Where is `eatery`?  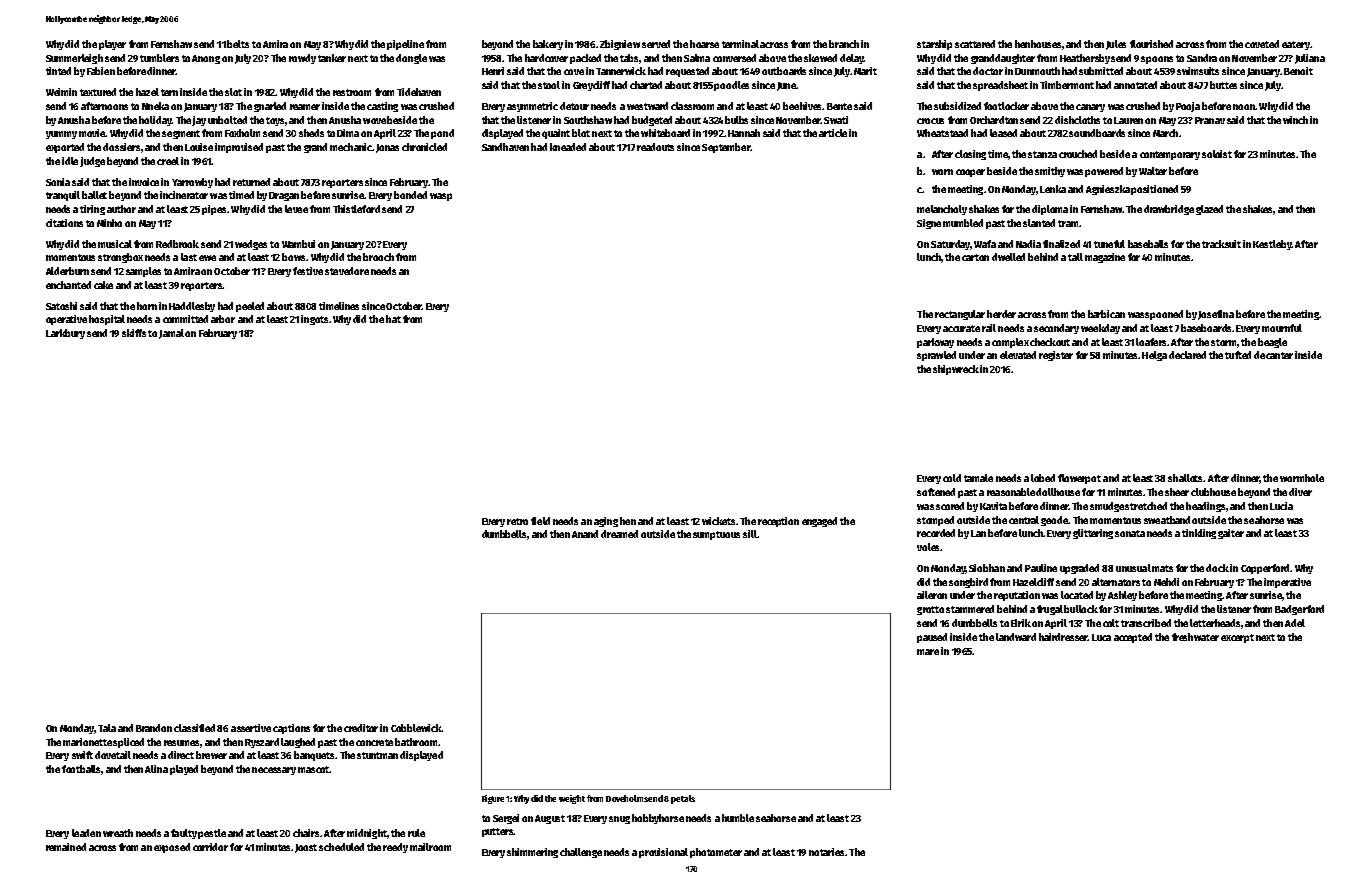 eatery is located at coordinates (1296, 45).
